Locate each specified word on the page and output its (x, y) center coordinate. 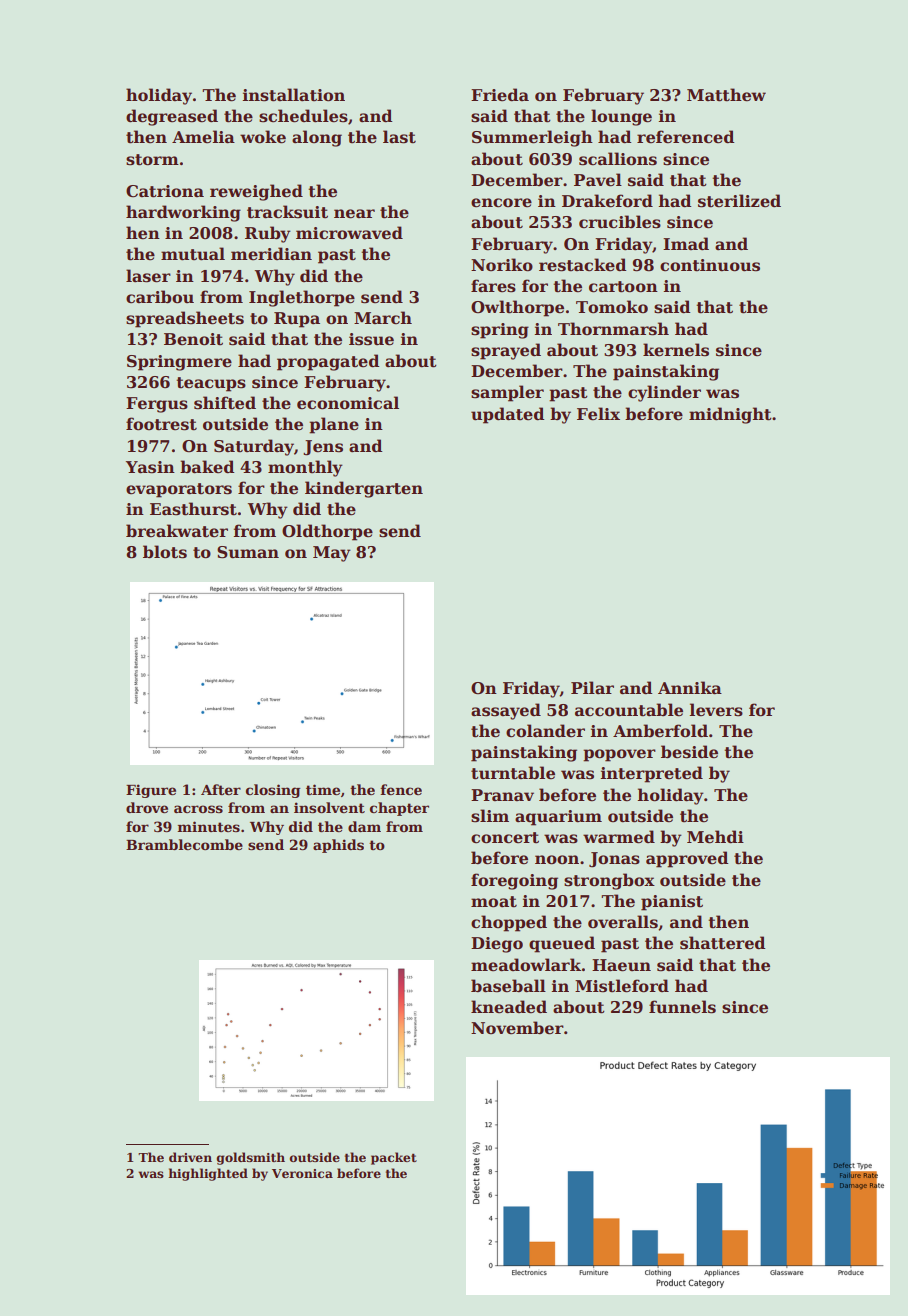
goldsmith (250, 1158)
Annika (690, 688)
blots (165, 552)
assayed (506, 711)
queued (562, 944)
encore (501, 203)
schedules (303, 116)
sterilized (739, 201)
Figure (151, 791)
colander (545, 731)
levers (716, 710)
